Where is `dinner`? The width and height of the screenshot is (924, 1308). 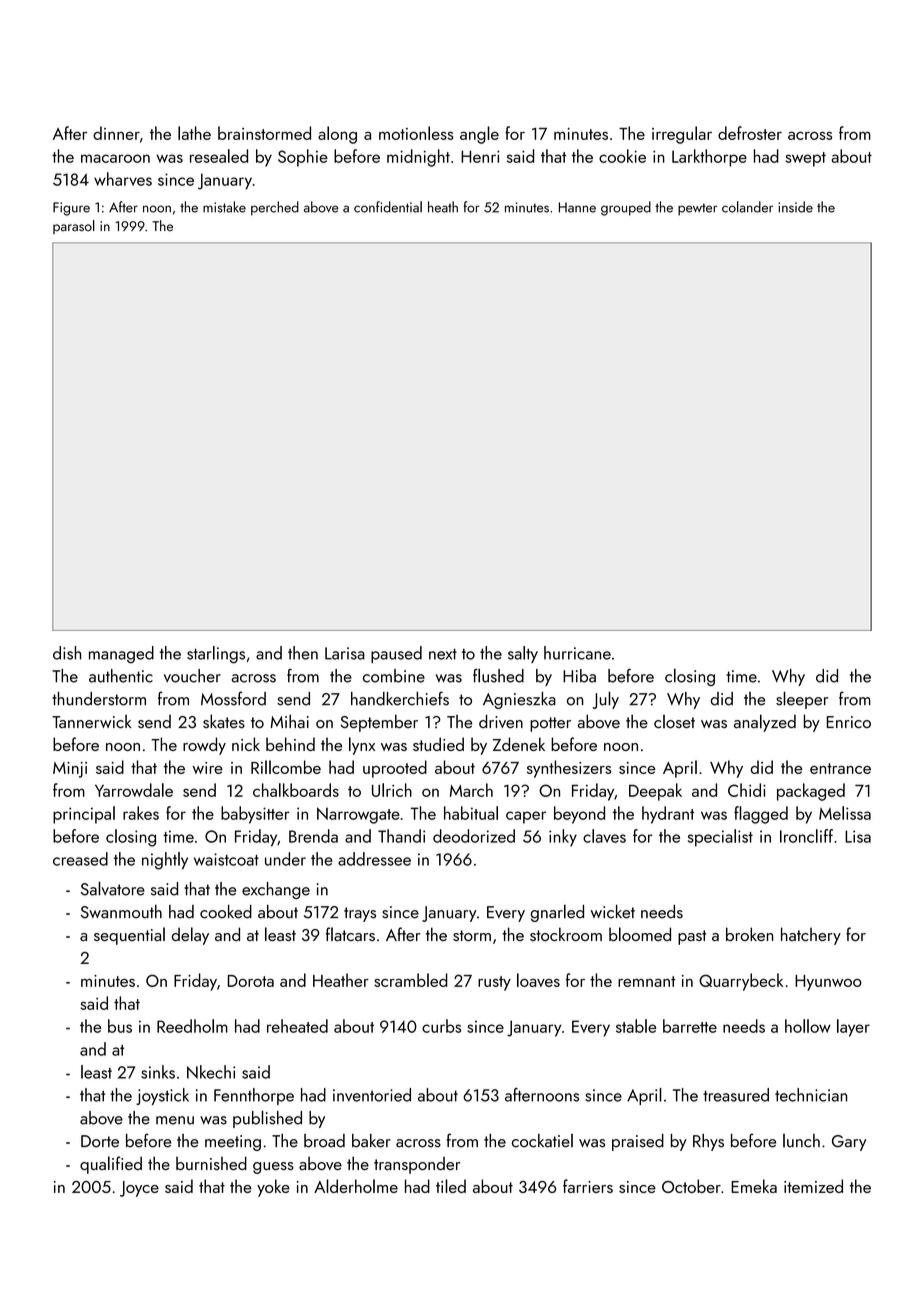 dinner is located at coordinates (116, 133).
